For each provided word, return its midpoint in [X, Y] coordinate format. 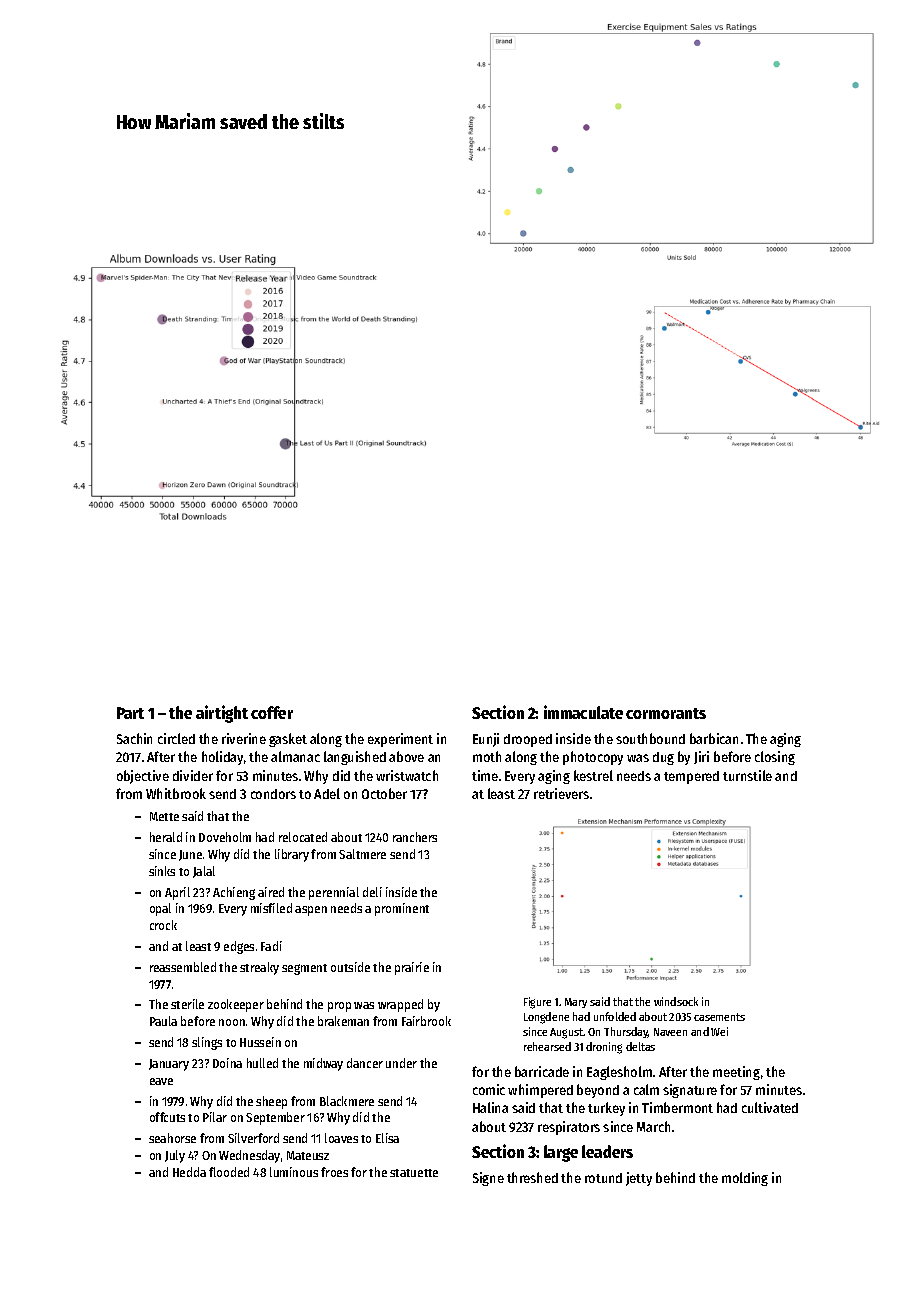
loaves [341, 1138]
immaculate [583, 712]
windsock [676, 1001]
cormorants [666, 713]
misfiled [271, 908]
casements [719, 1017]
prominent [402, 909]
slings [207, 1043]
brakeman [343, 1021]
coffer [272, 712]
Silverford [253, 1138]
